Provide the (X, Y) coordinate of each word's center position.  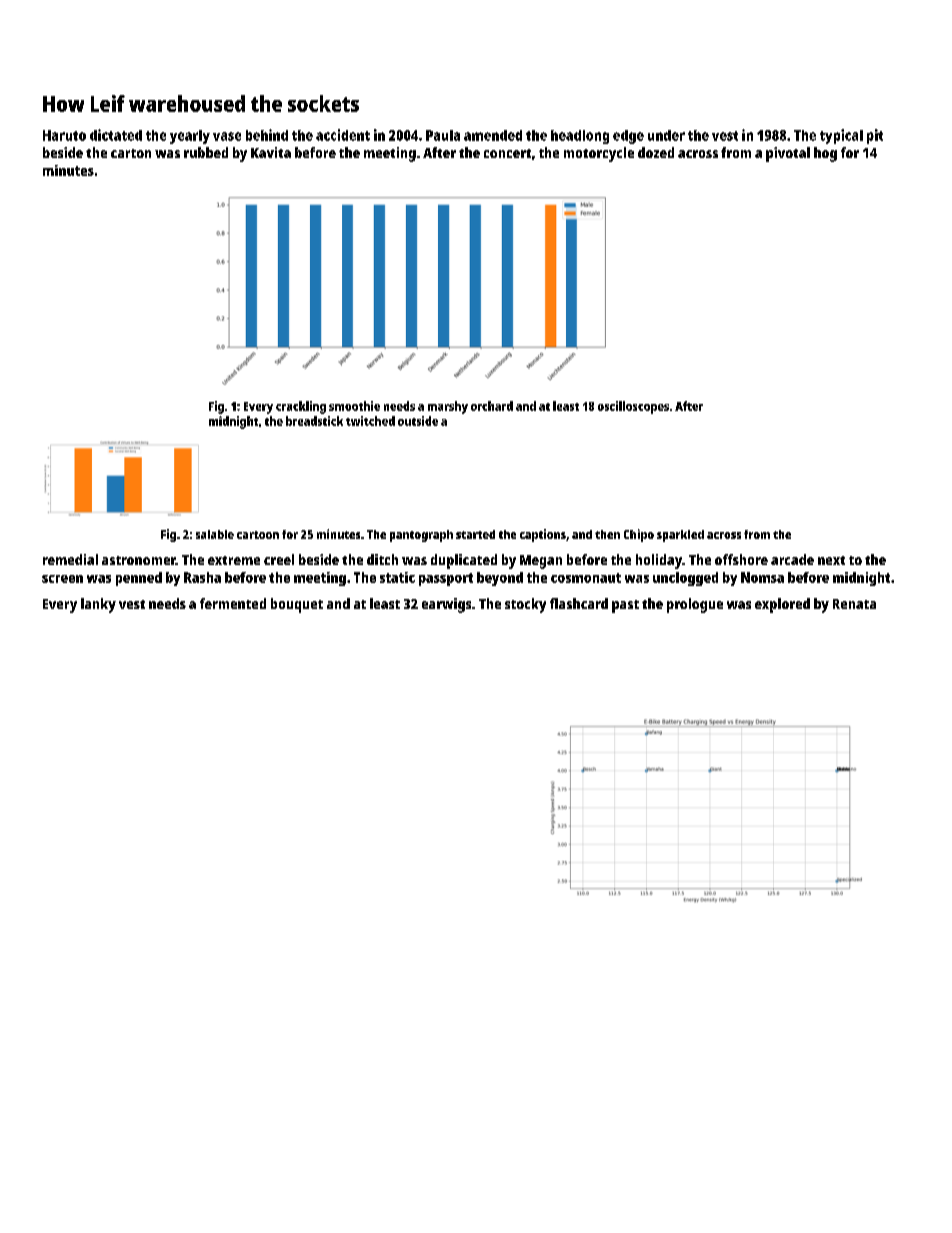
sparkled (680, 536)
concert (507, 153)
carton (131, 153)
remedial (70, 559)
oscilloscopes (633, 407)
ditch (382, 559)
